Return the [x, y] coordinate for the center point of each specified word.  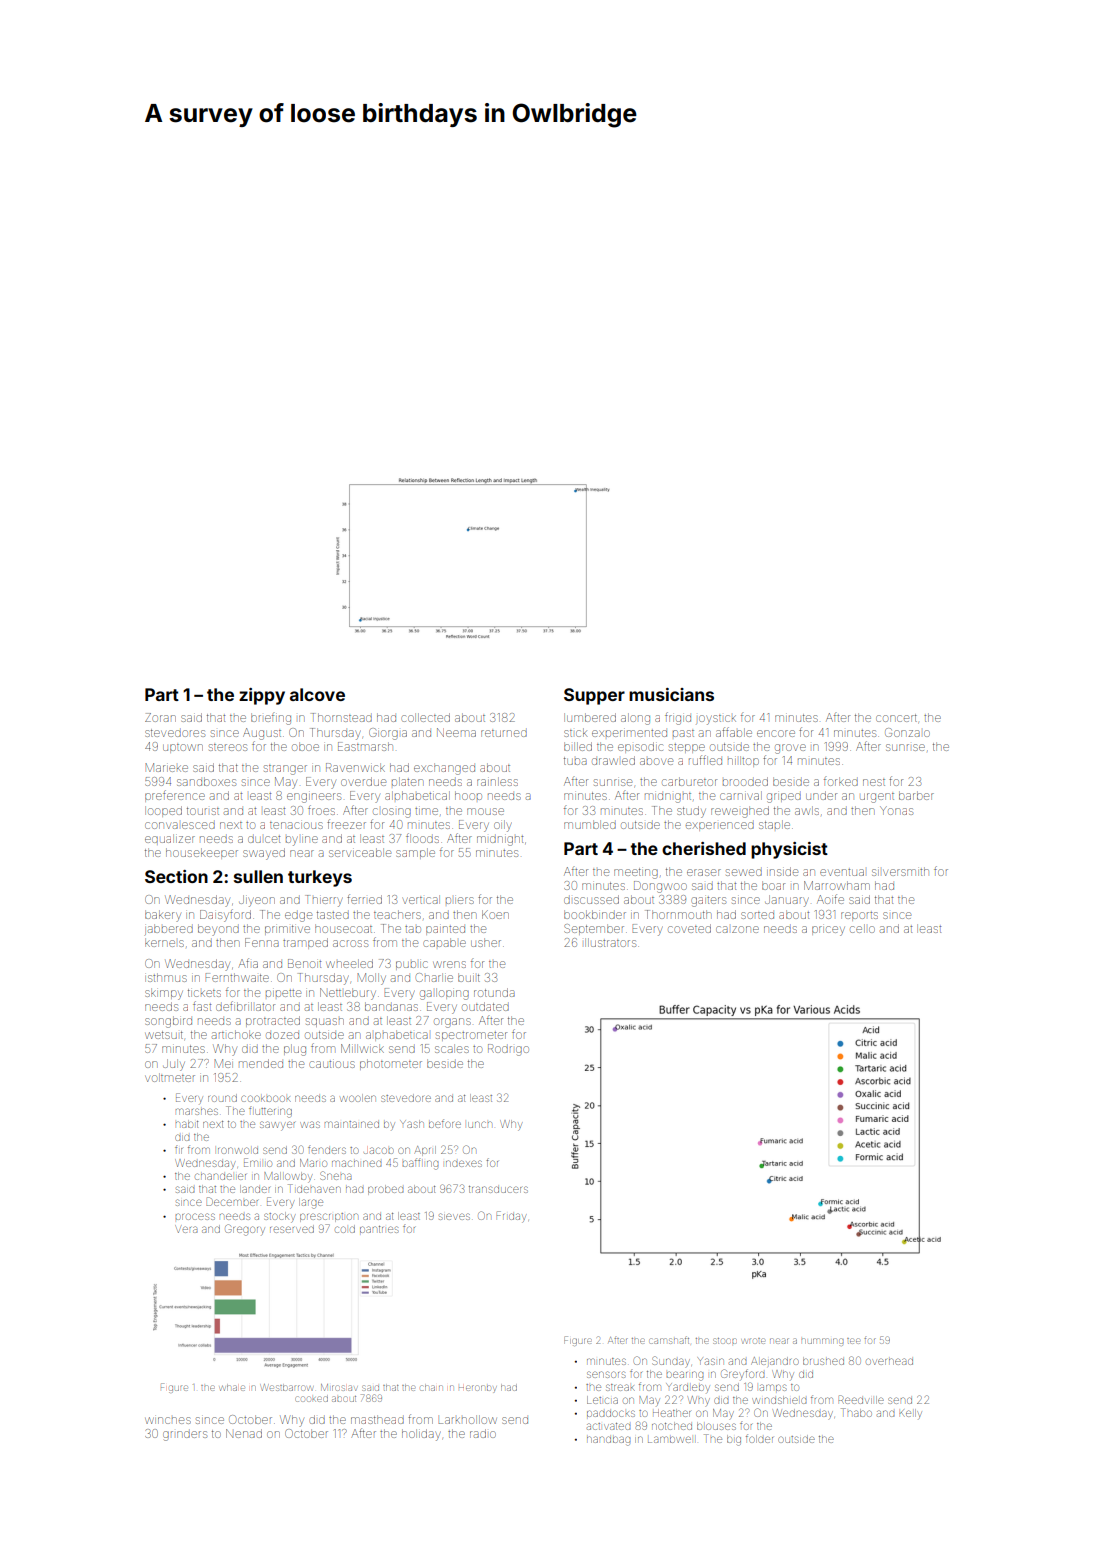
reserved [292, 1229]
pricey [828, 931]
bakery [163, 916]
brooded [745, 781]
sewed [744, 872]
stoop [725, 1341]
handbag [608, 1441]
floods [422, 838]
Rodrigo [508, 1050]
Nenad [244, 1433]
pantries [379, 1229]
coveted [689, 928]
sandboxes [206, 781]
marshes [197, 1111]
